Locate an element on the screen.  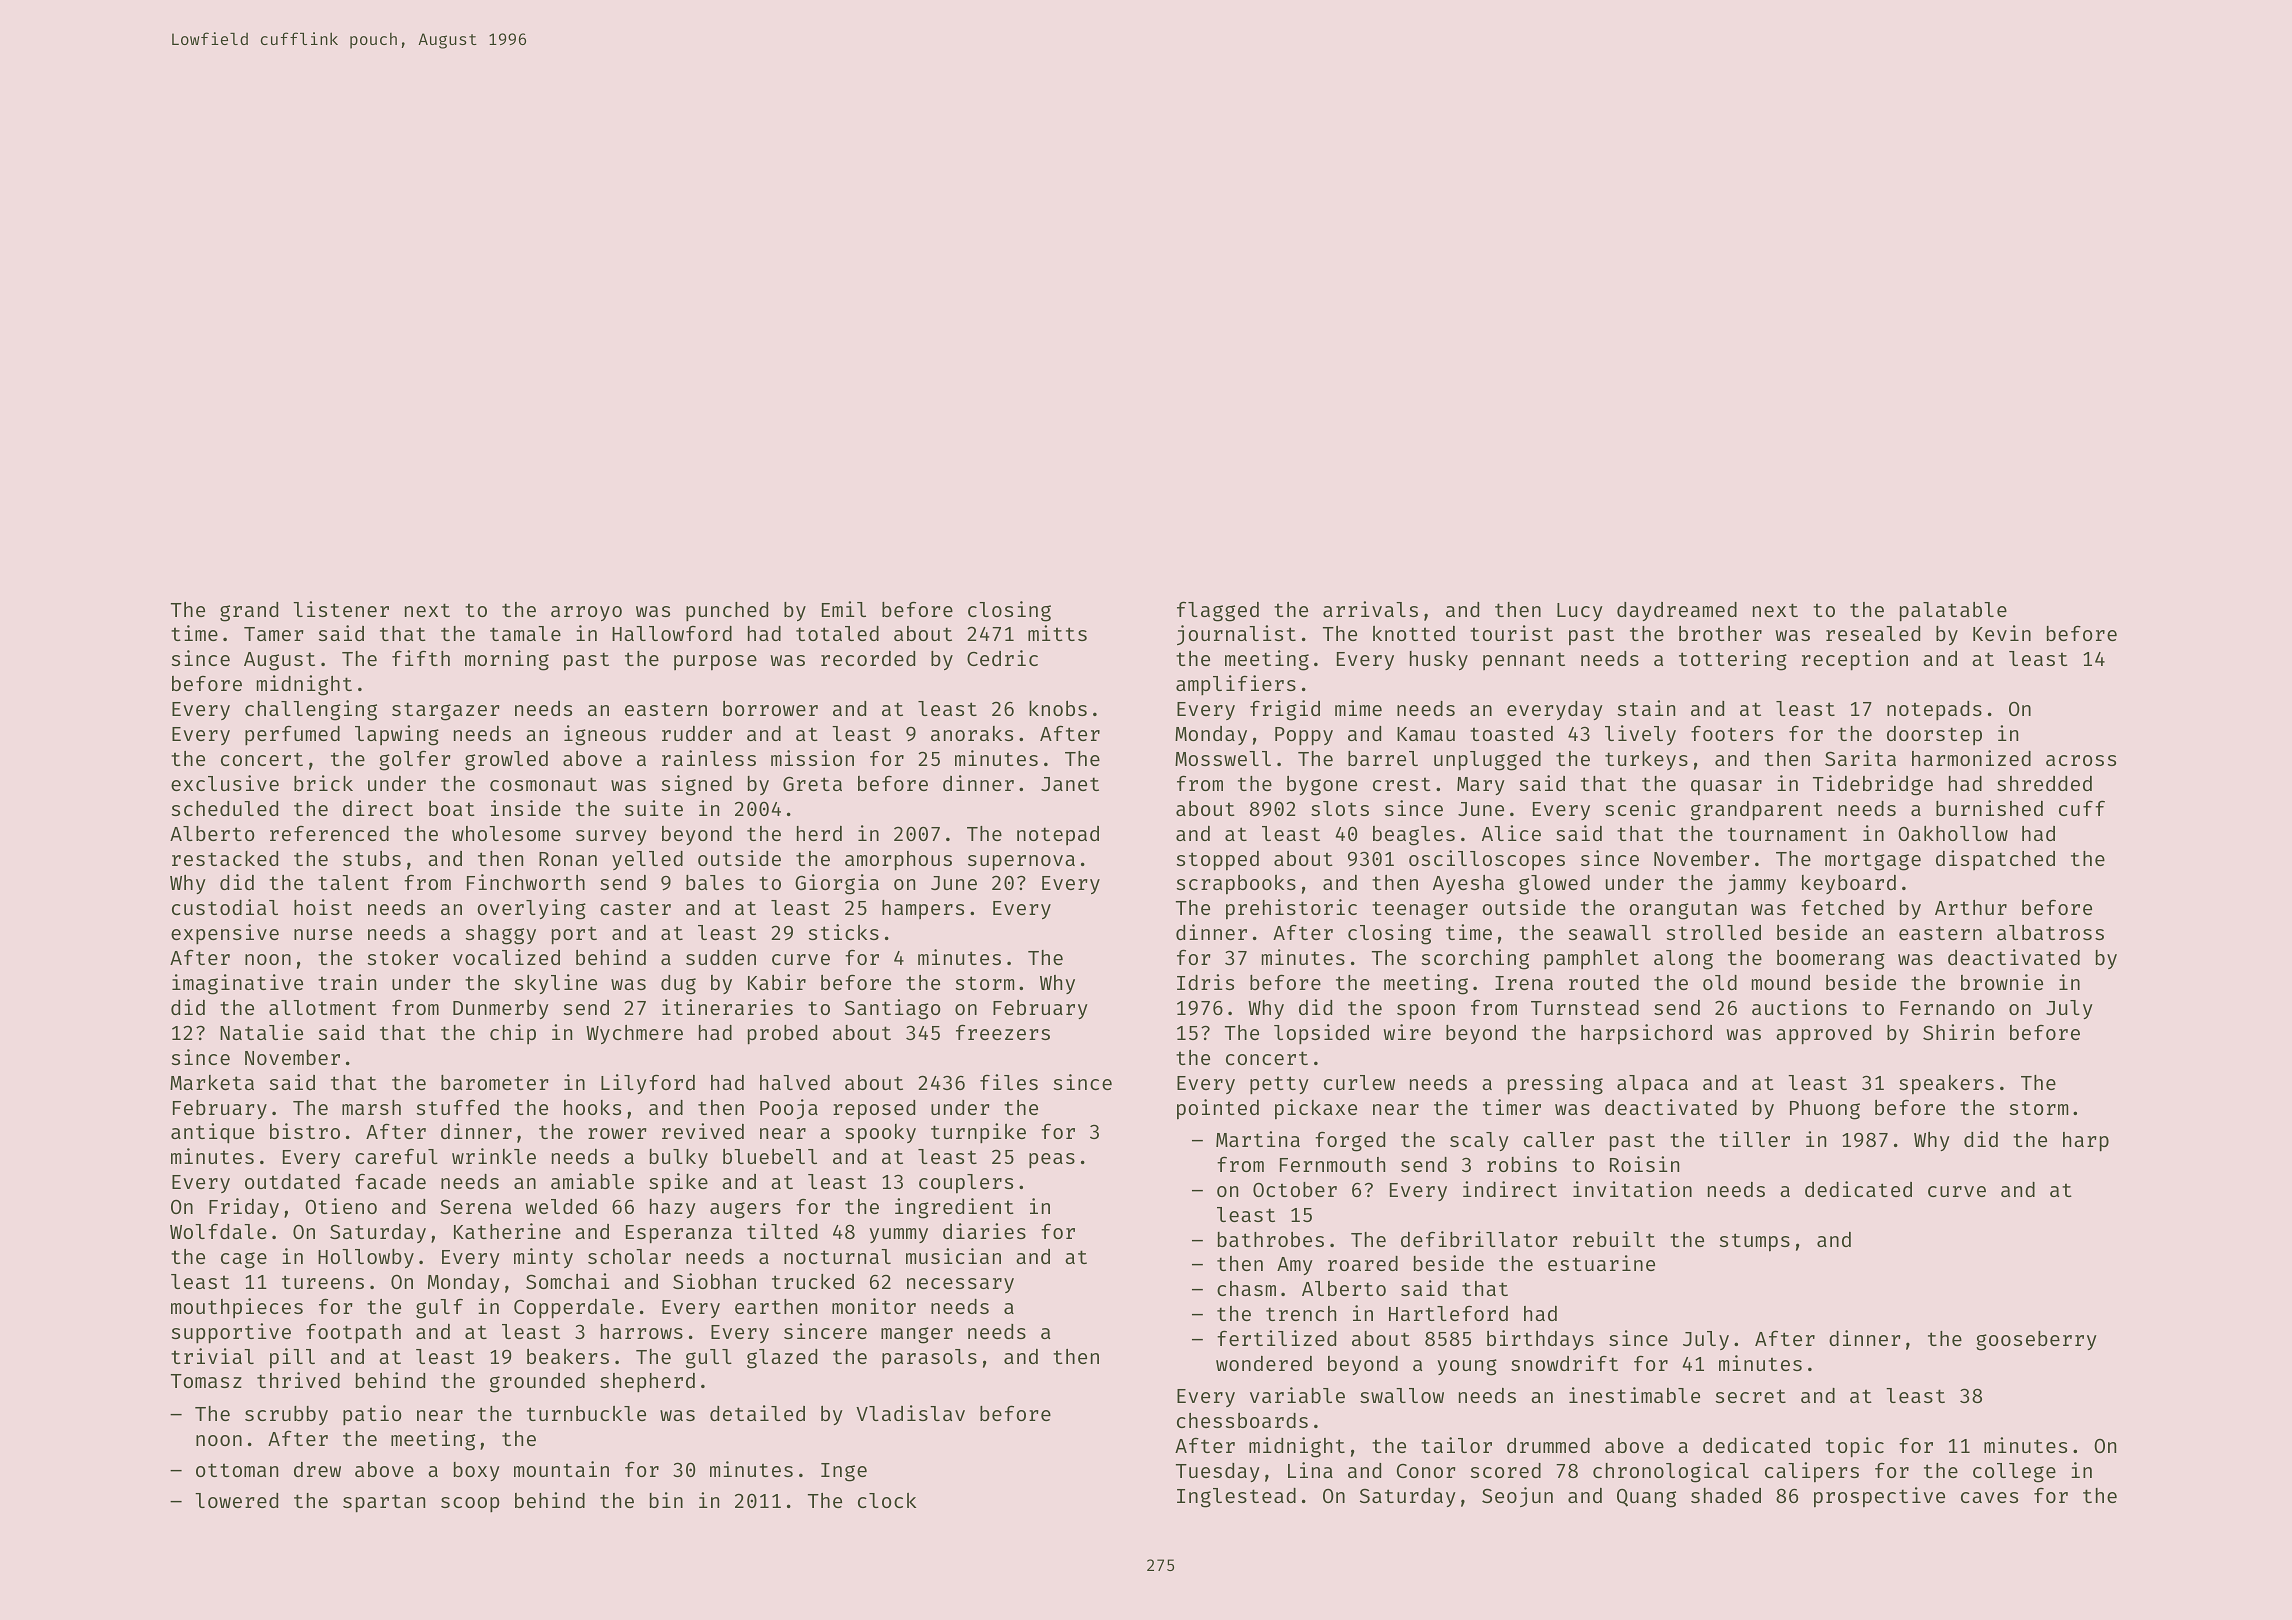
totaled is located at coordinates (837, 633).
